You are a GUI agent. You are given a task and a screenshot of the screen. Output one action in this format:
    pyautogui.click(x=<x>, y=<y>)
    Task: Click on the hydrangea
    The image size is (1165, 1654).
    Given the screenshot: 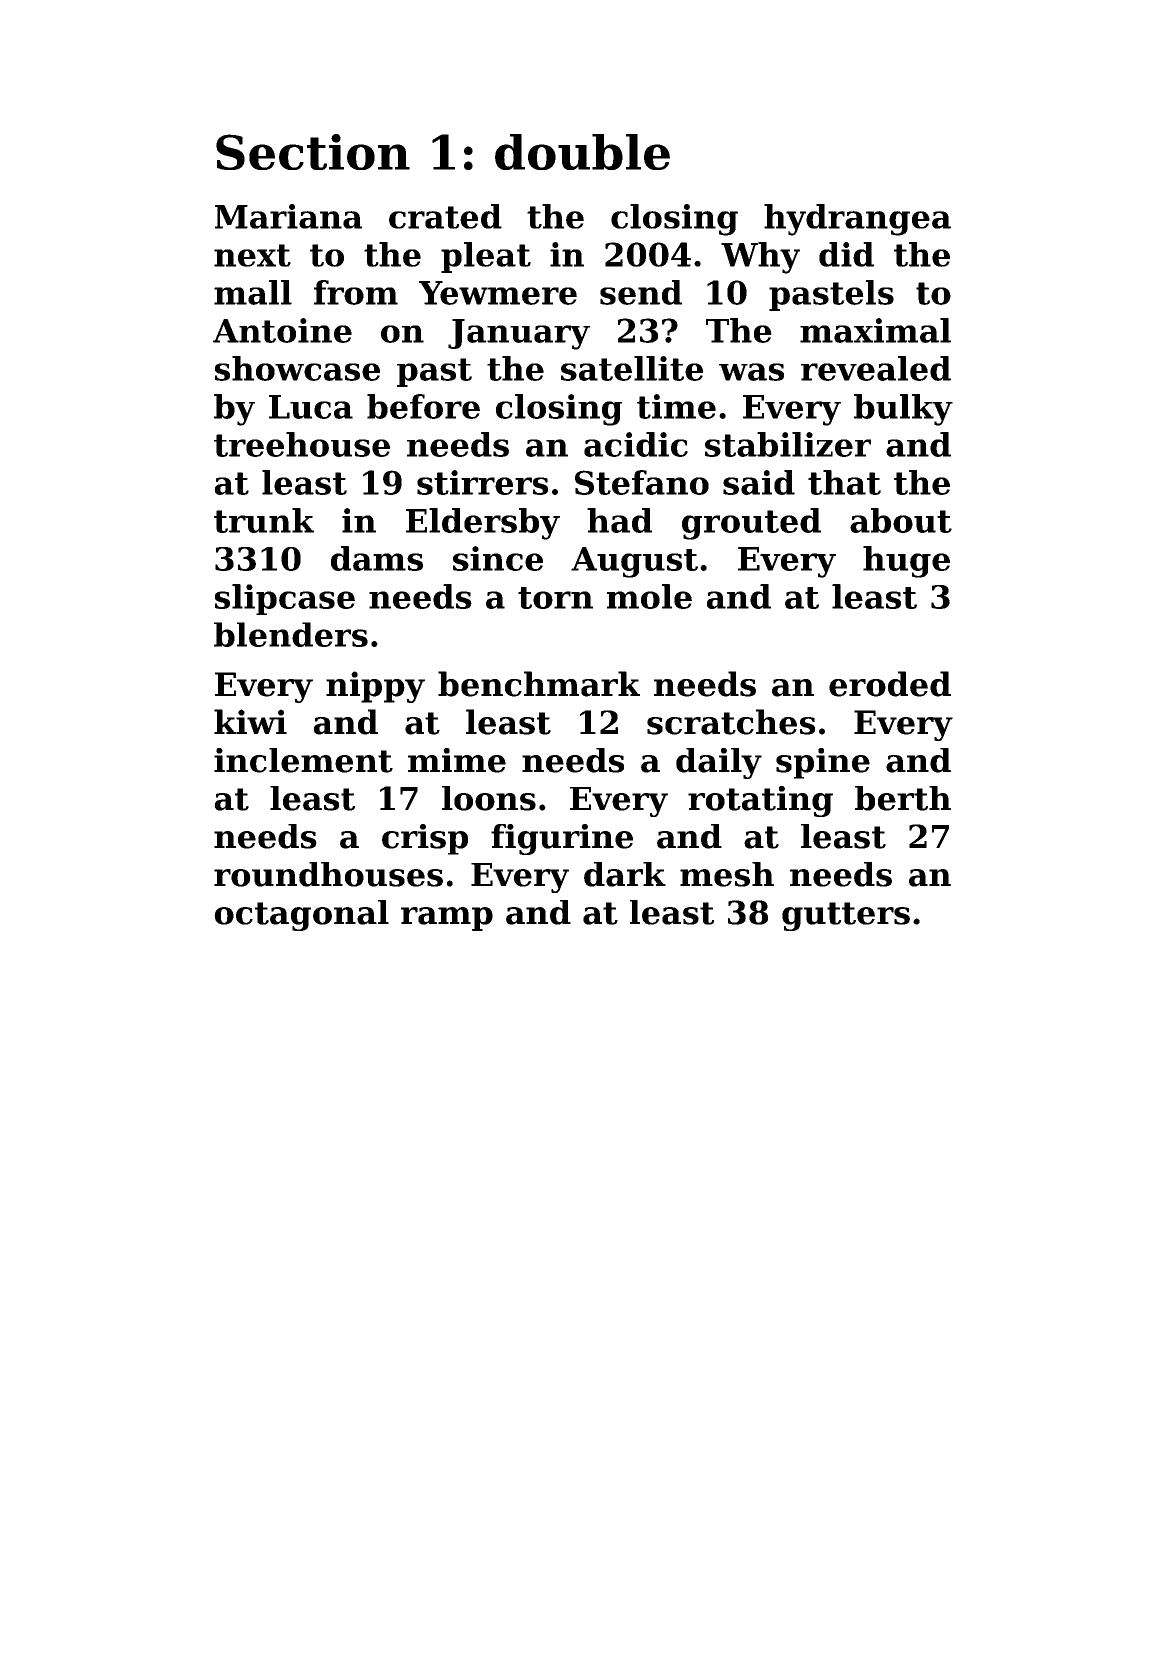 What is the action you would take?
    pyautogui.click(x=857, y=220)
